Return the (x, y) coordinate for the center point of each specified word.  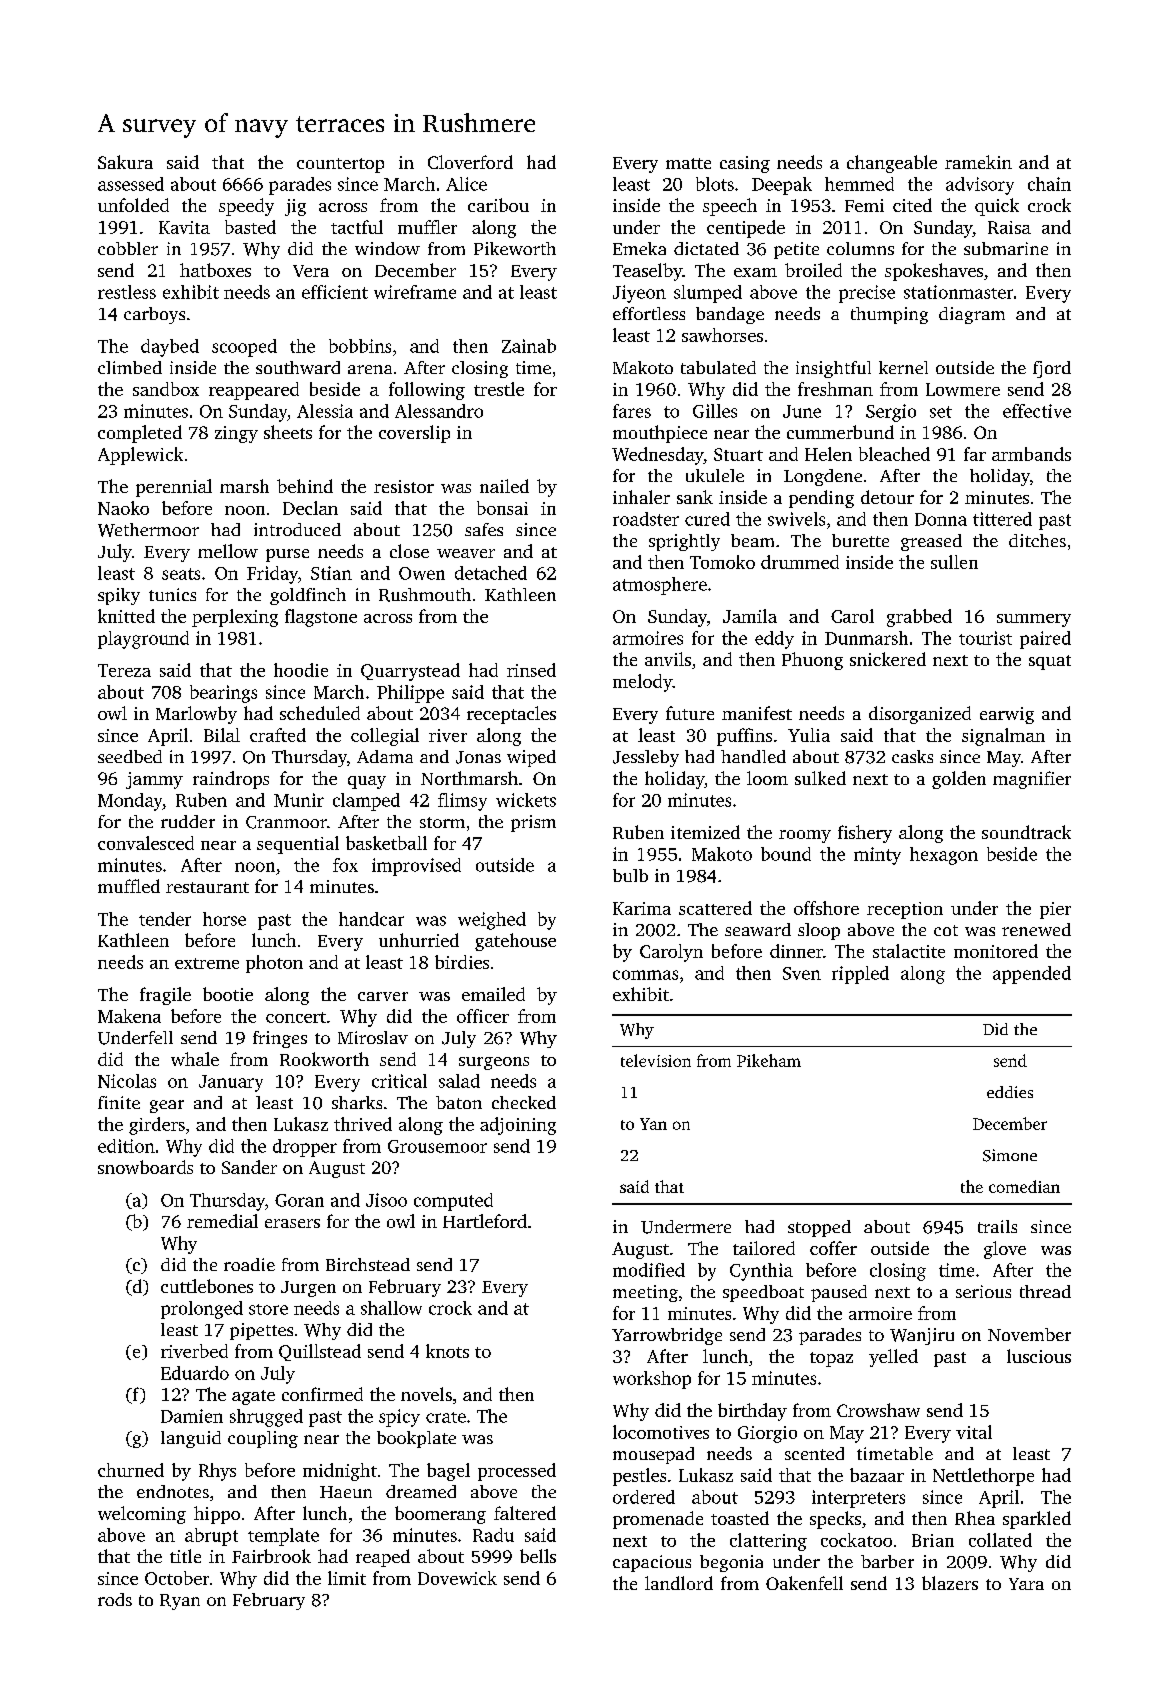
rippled (860, 975)
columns (860, 248)
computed (453, 1202)
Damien (192, 1416)
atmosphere (660, 586)
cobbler (128, 248)
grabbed (919, 618)
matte (688, 163)
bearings (223, 694)
